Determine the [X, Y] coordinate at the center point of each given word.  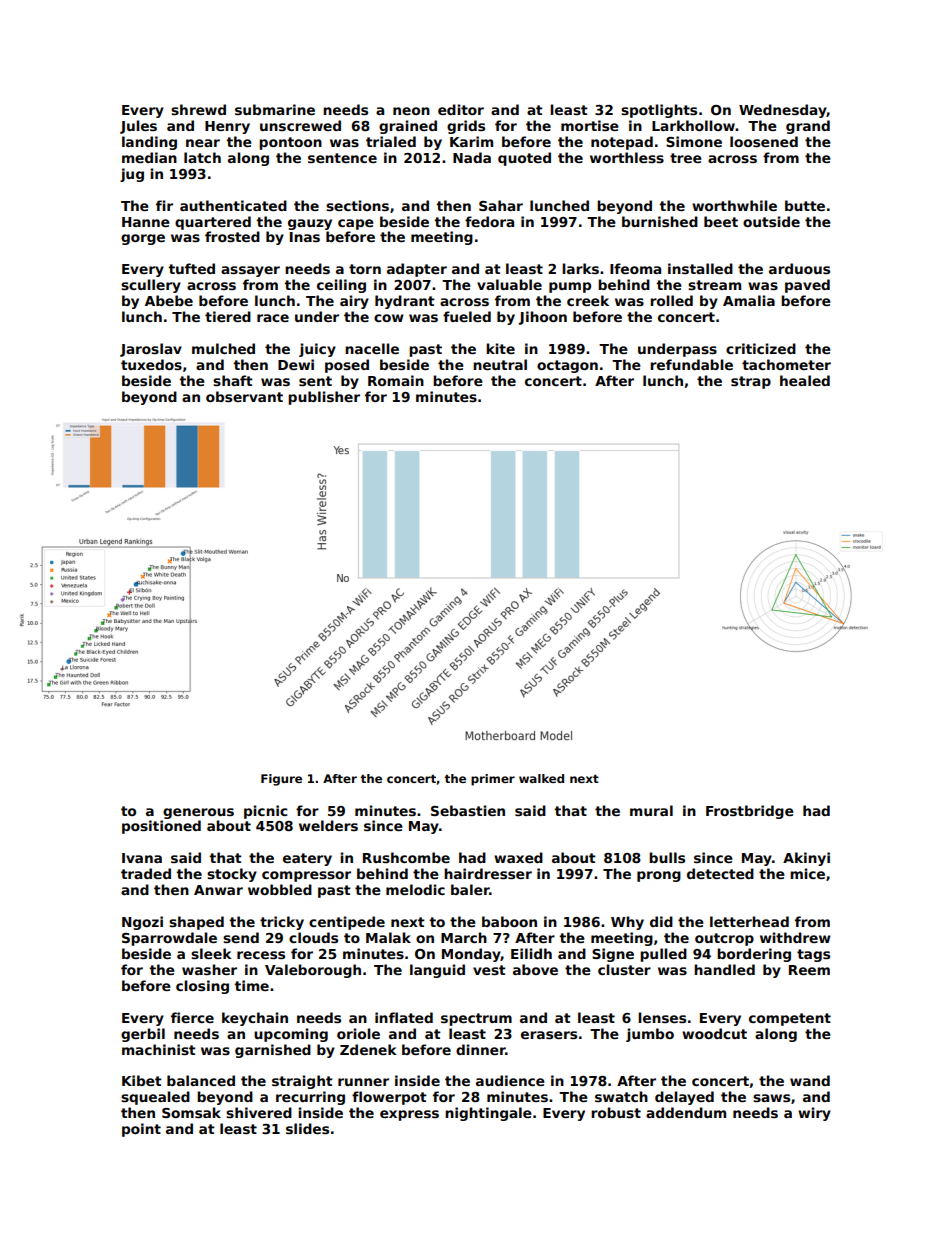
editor [461, 109]
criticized [761, 348]
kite [500, 348]
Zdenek [368, 1049]
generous [198, 813]
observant [244, 396]
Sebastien [468, 810]
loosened [764, 141]
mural [651, 810]
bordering [754, 955]
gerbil [143, 1035]
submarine [275, 109]
